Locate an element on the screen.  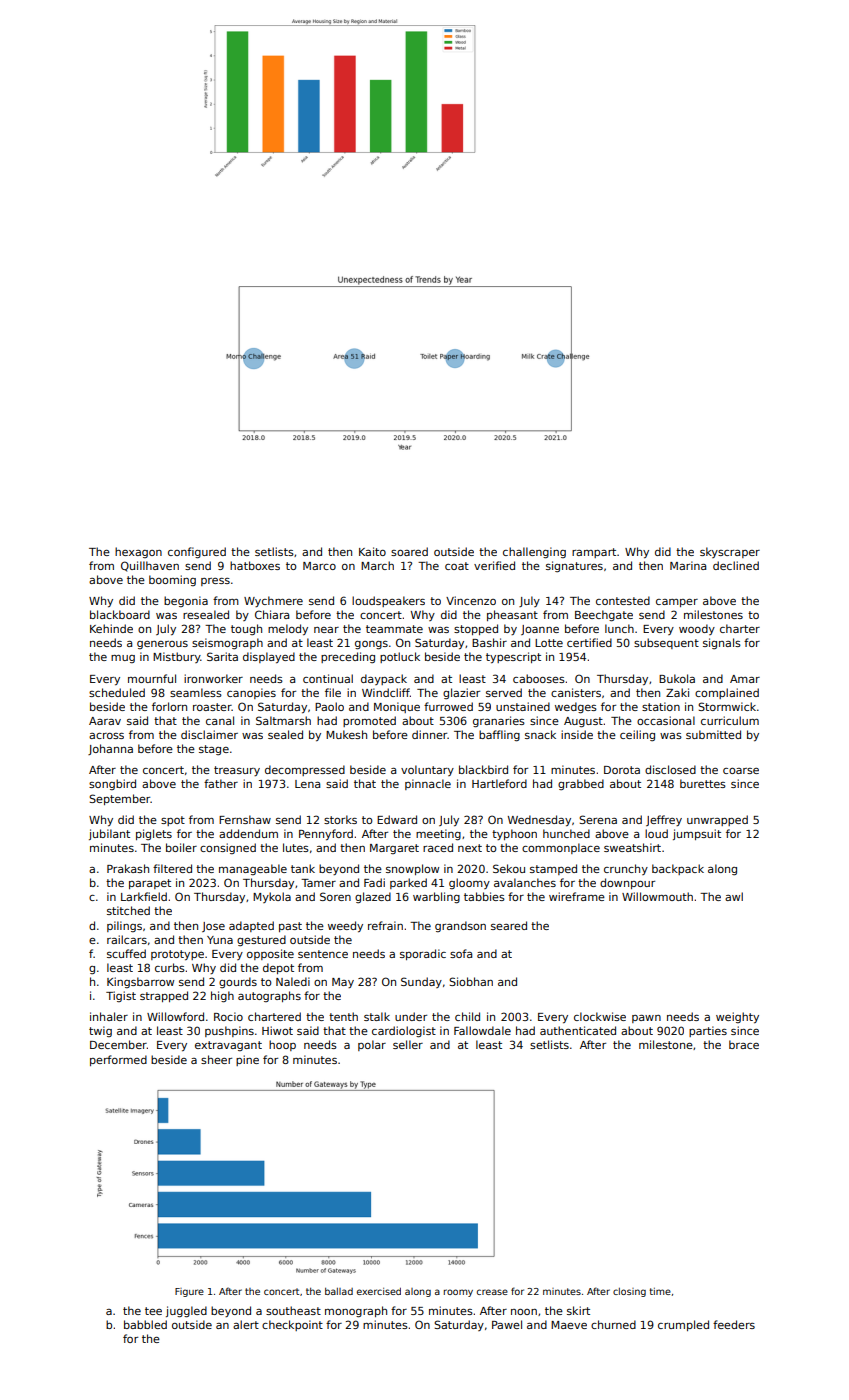
Wychmere is located at coordinates (273, 601).
